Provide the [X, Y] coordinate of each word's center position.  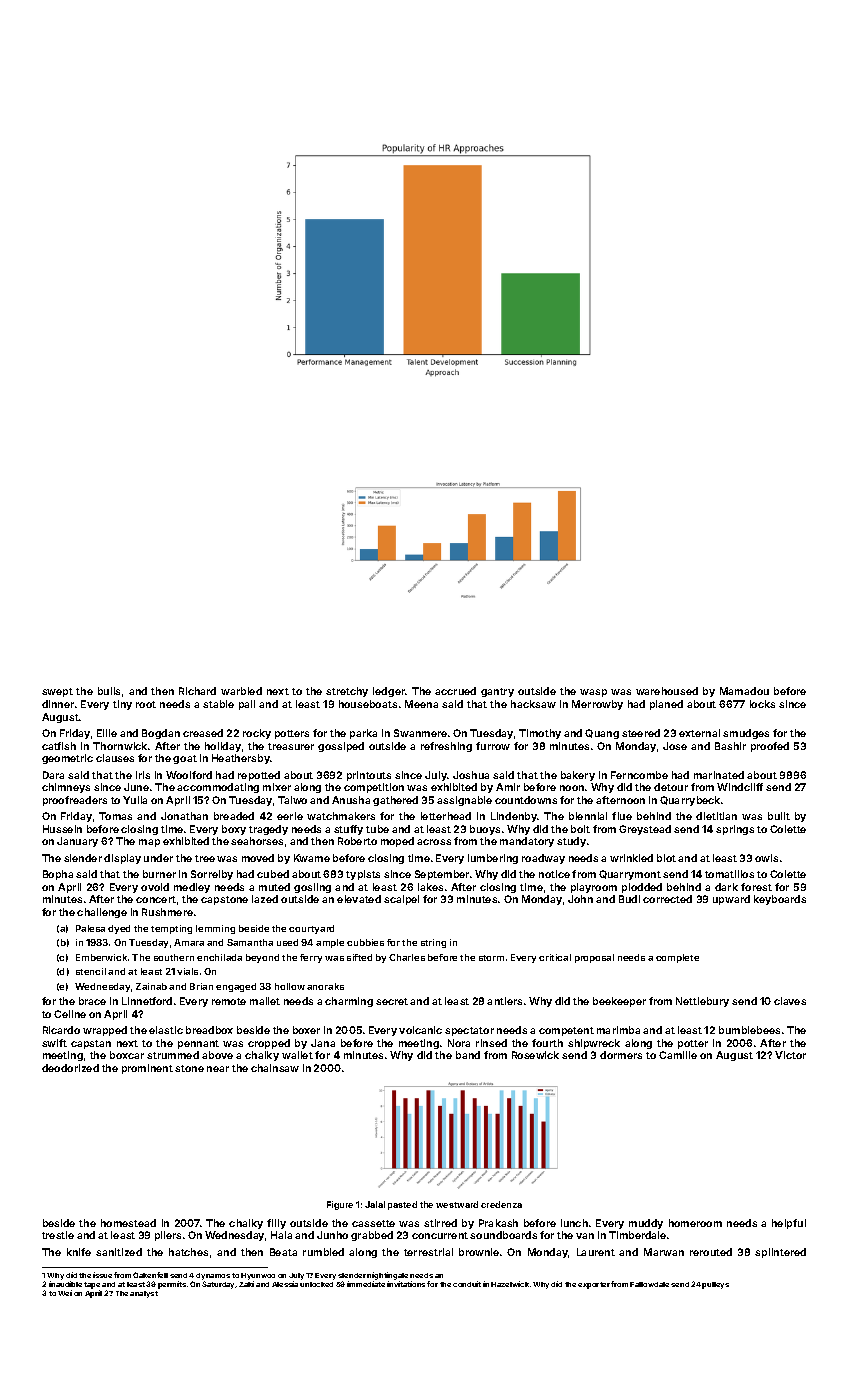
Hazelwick [510, 1284]
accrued [455, 691]
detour [671, 787]
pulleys [715, 1285]
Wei [65, 1293]
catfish [59, 746]
